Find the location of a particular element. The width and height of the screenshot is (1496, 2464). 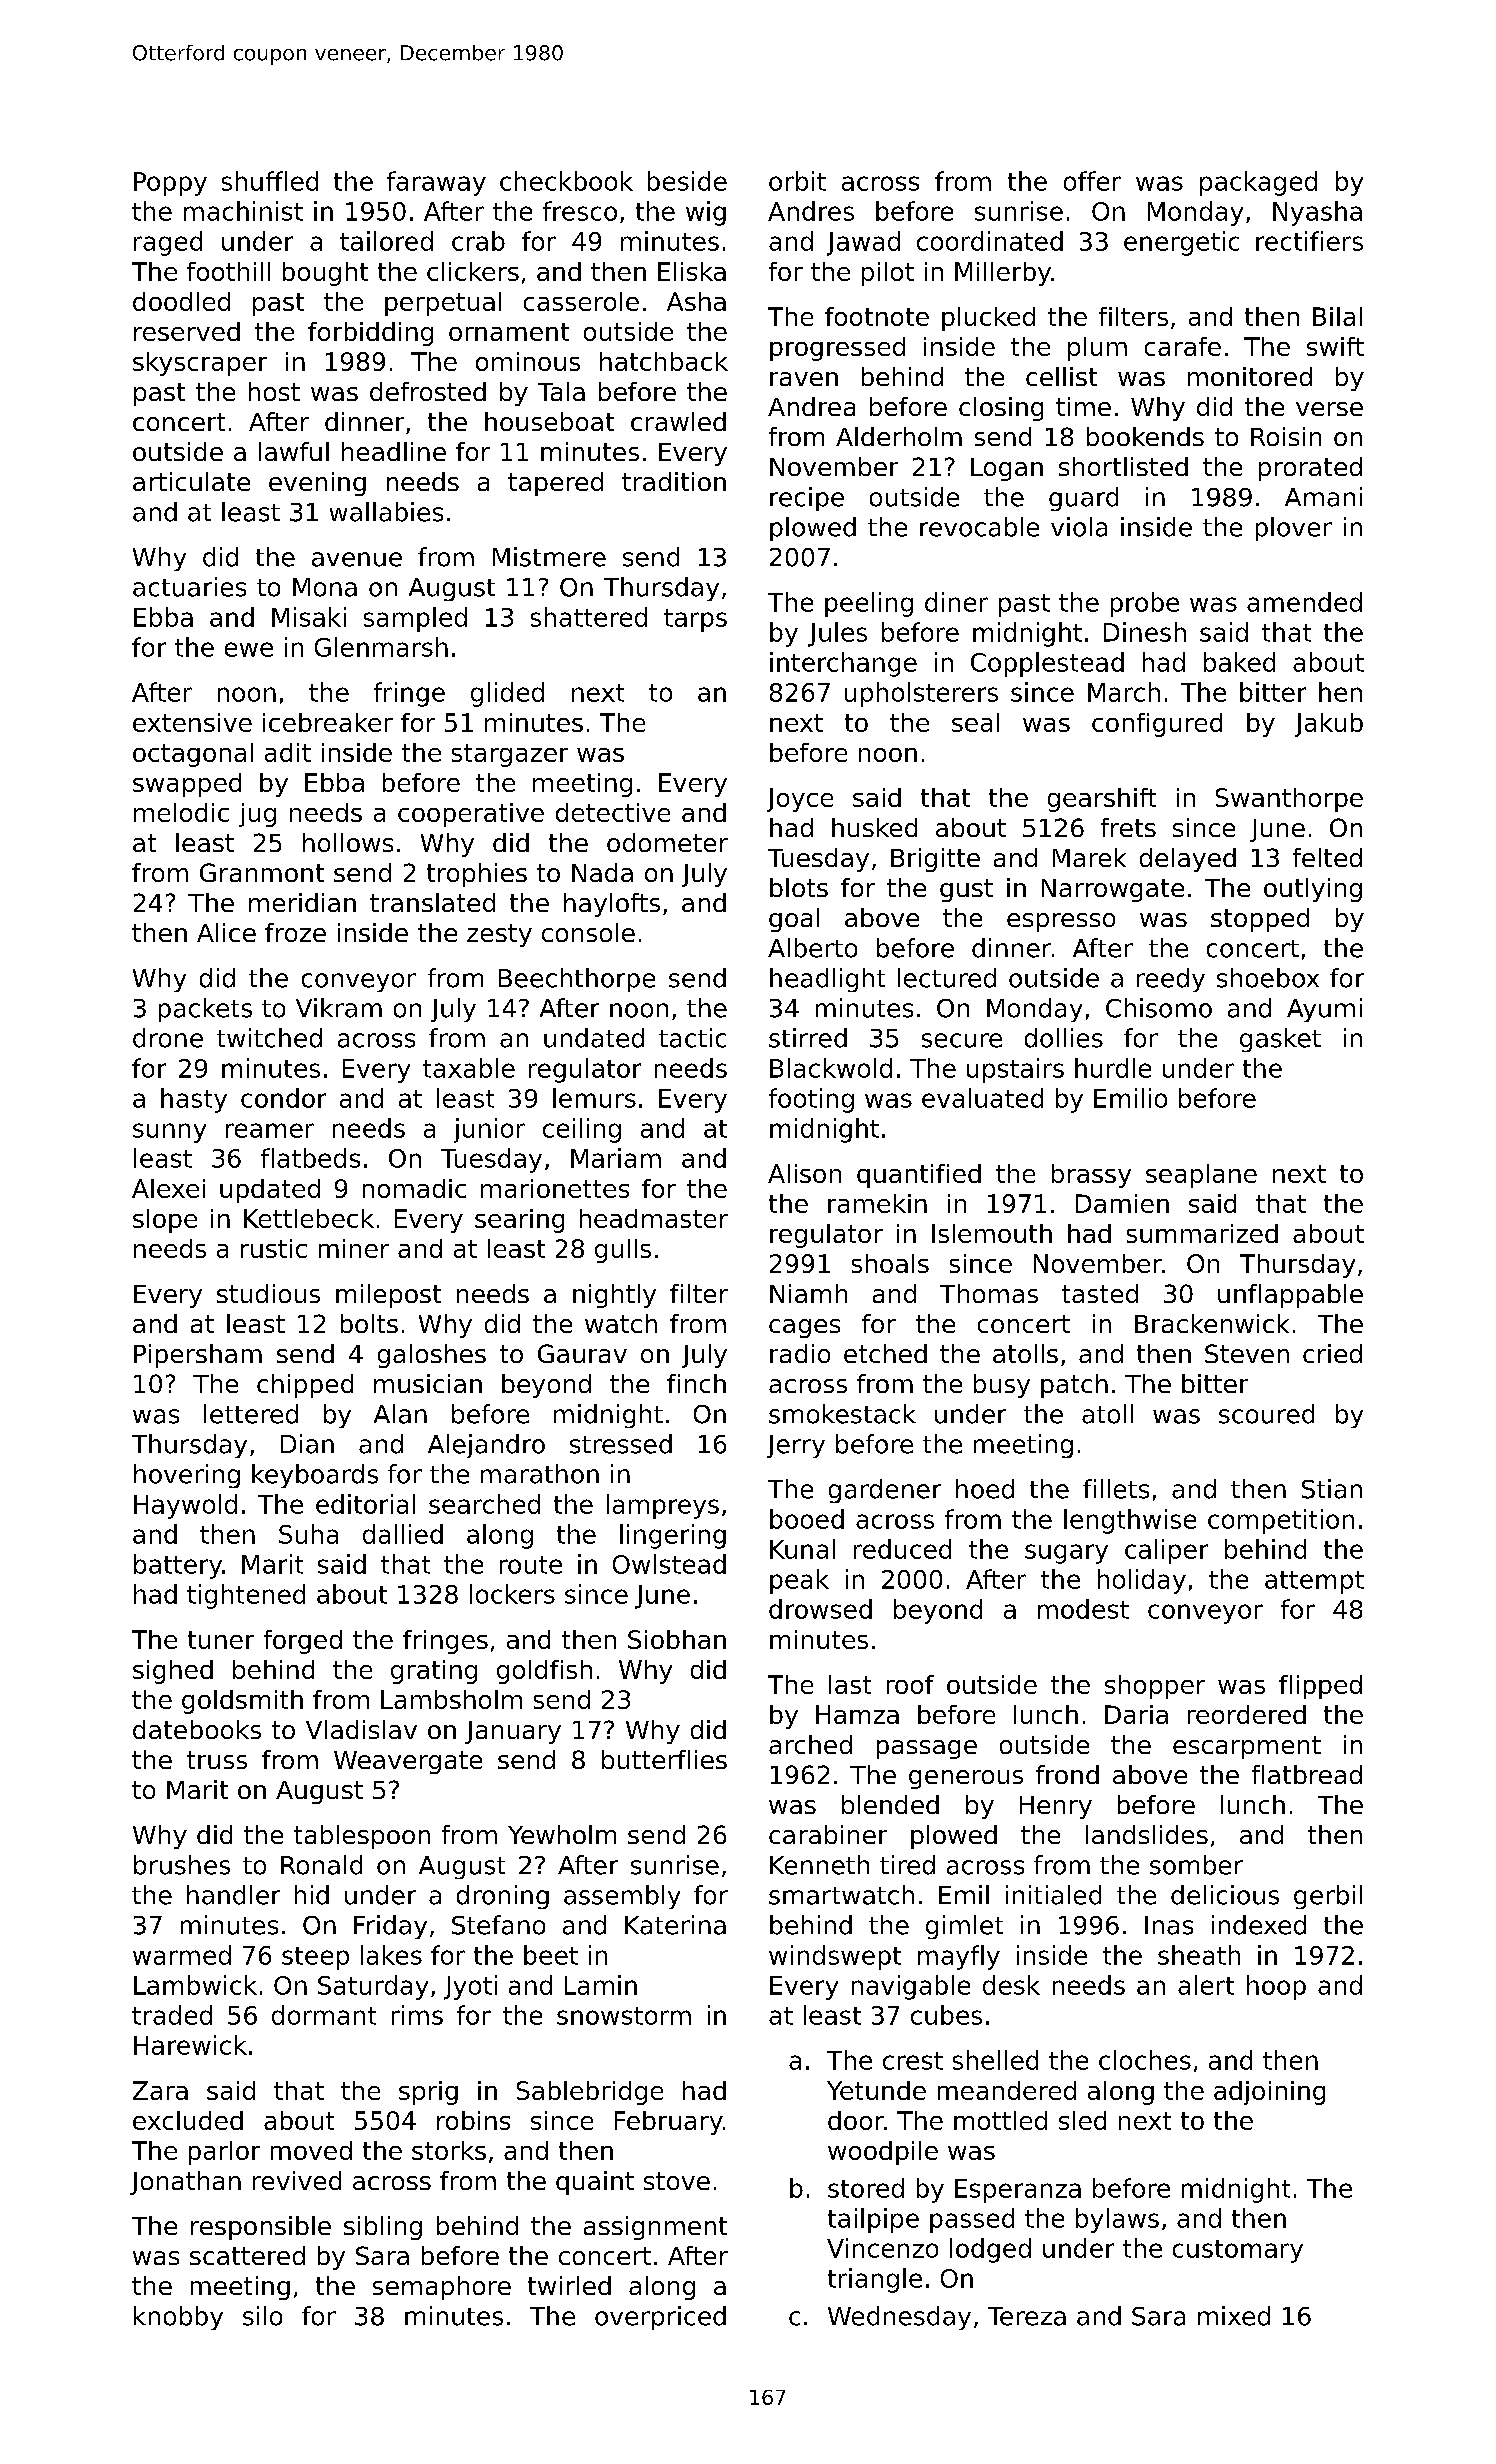

secure is located at coordinates (962, 1040).
